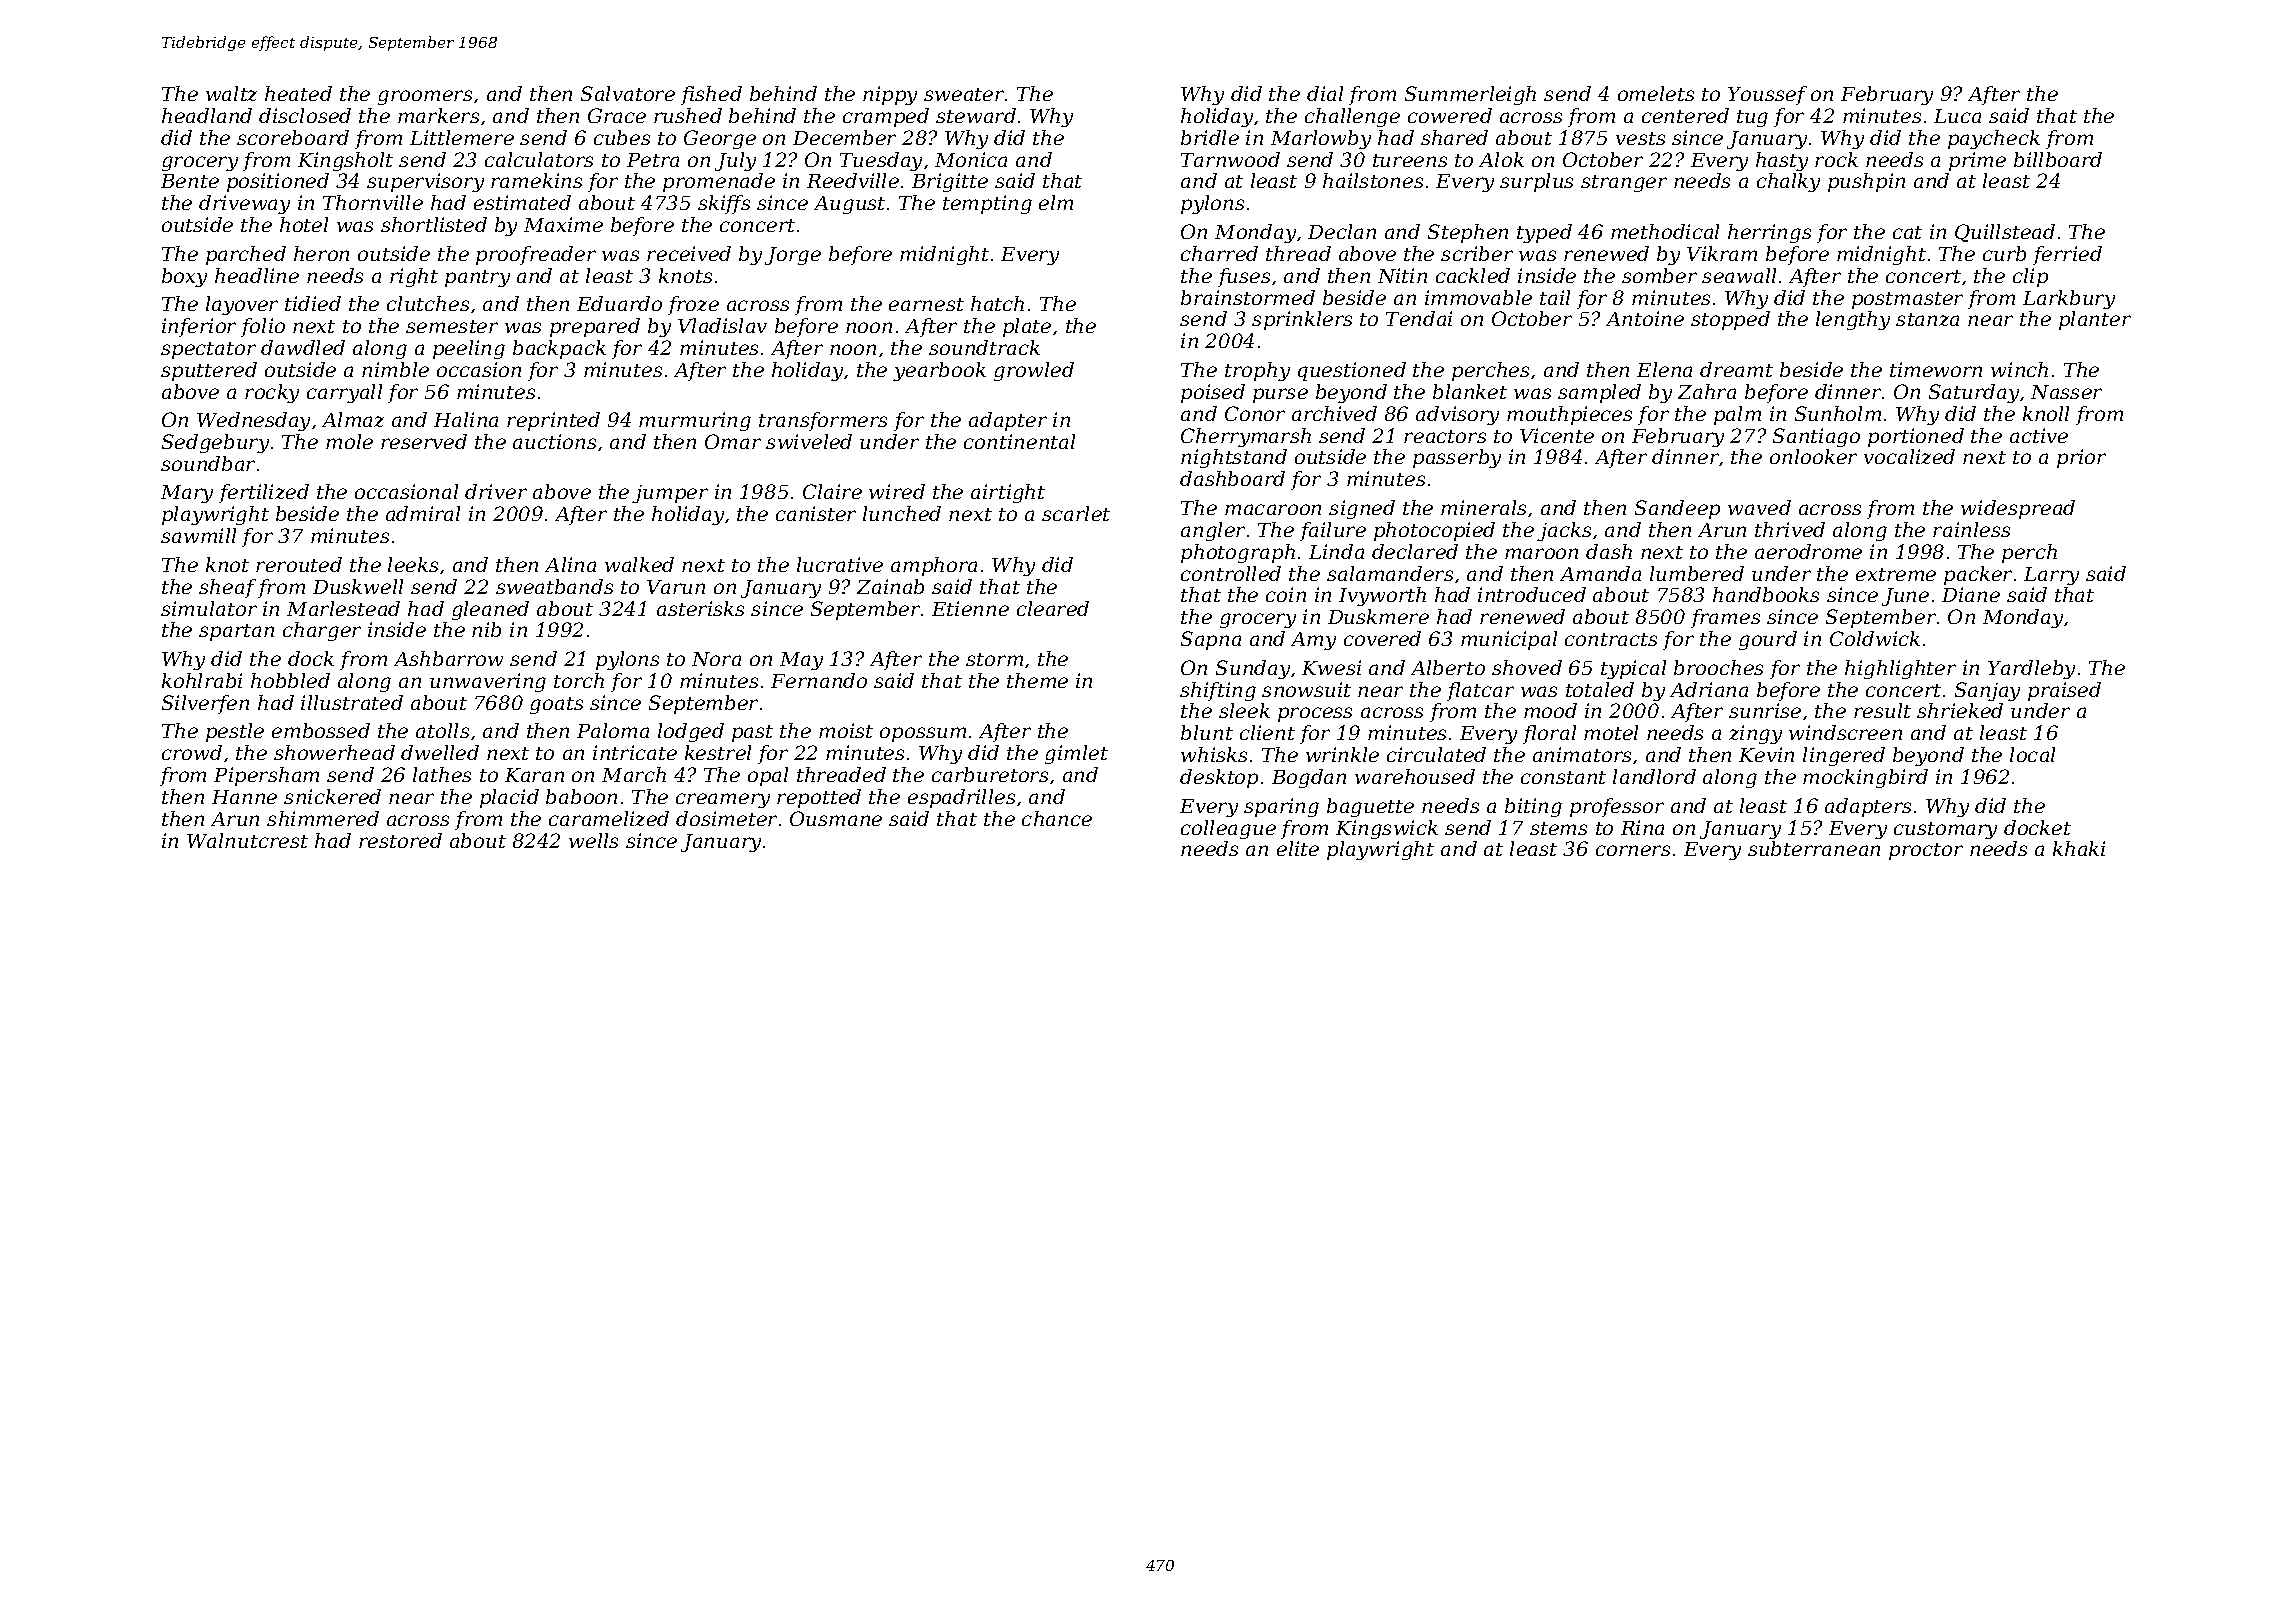 Image resolution: width=2292 pixels, height=1620 pixels. What do you see at coordinates (344, 393) in the screenshot?
I see `carryall` at bounding box center [344, 393].
